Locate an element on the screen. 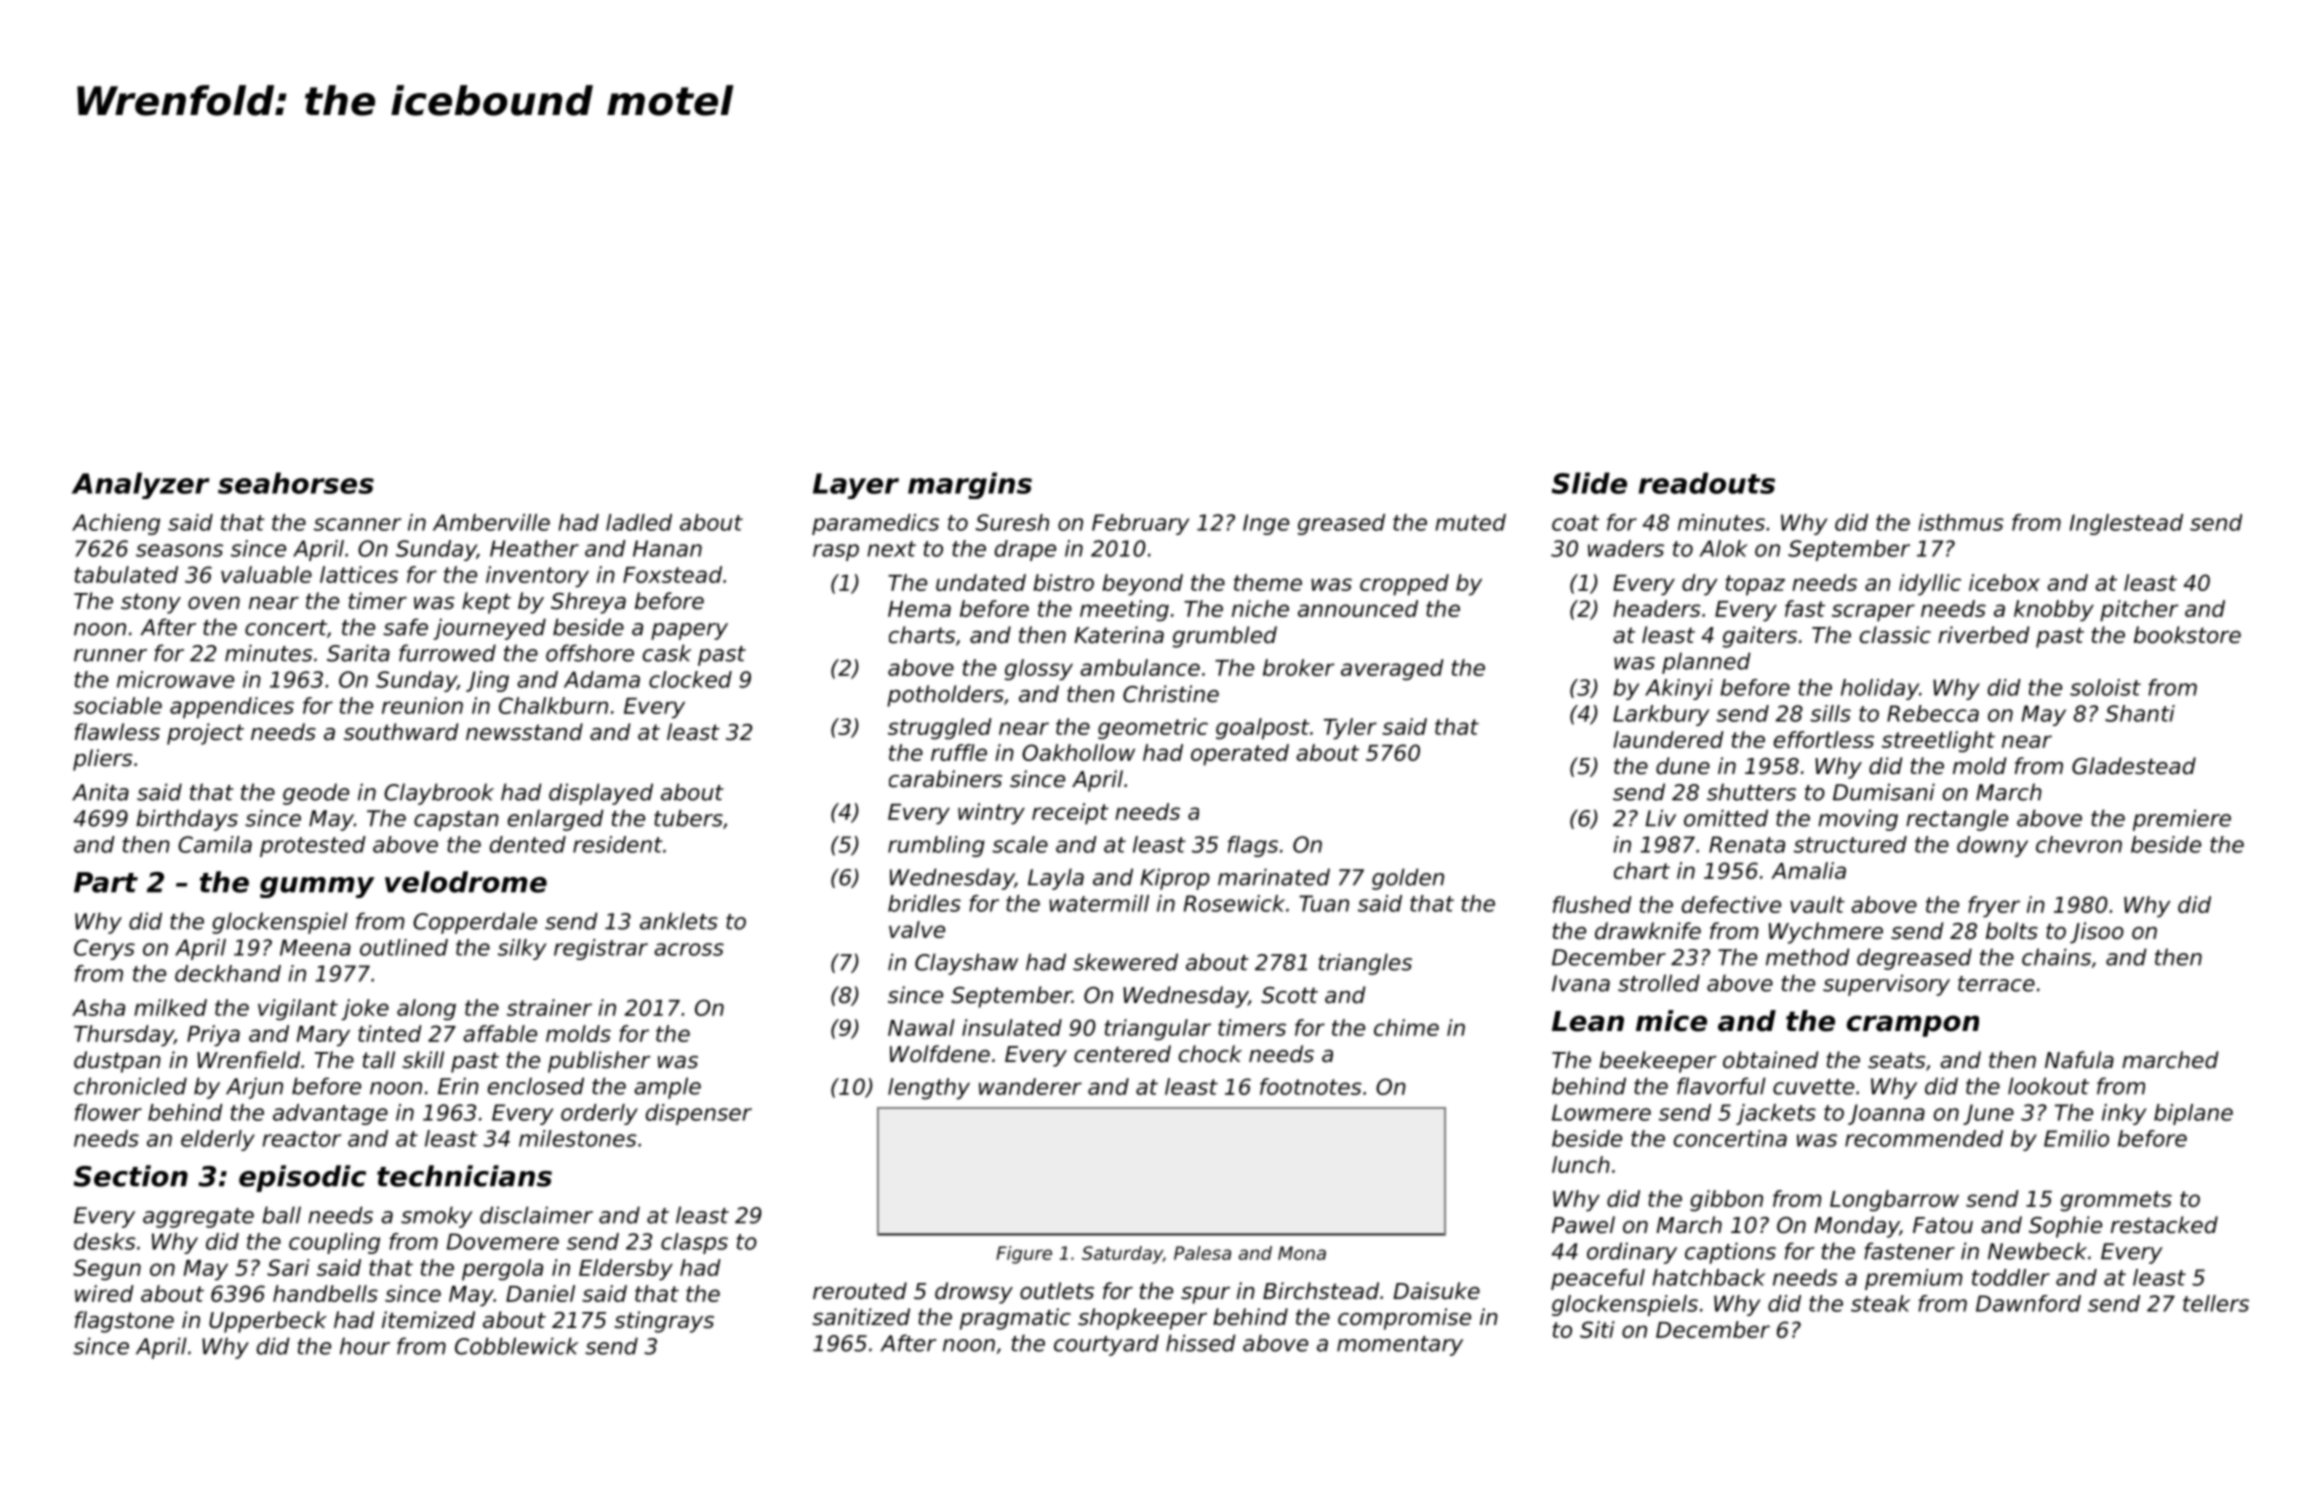  displayed is located at coordinates (601, 794).
